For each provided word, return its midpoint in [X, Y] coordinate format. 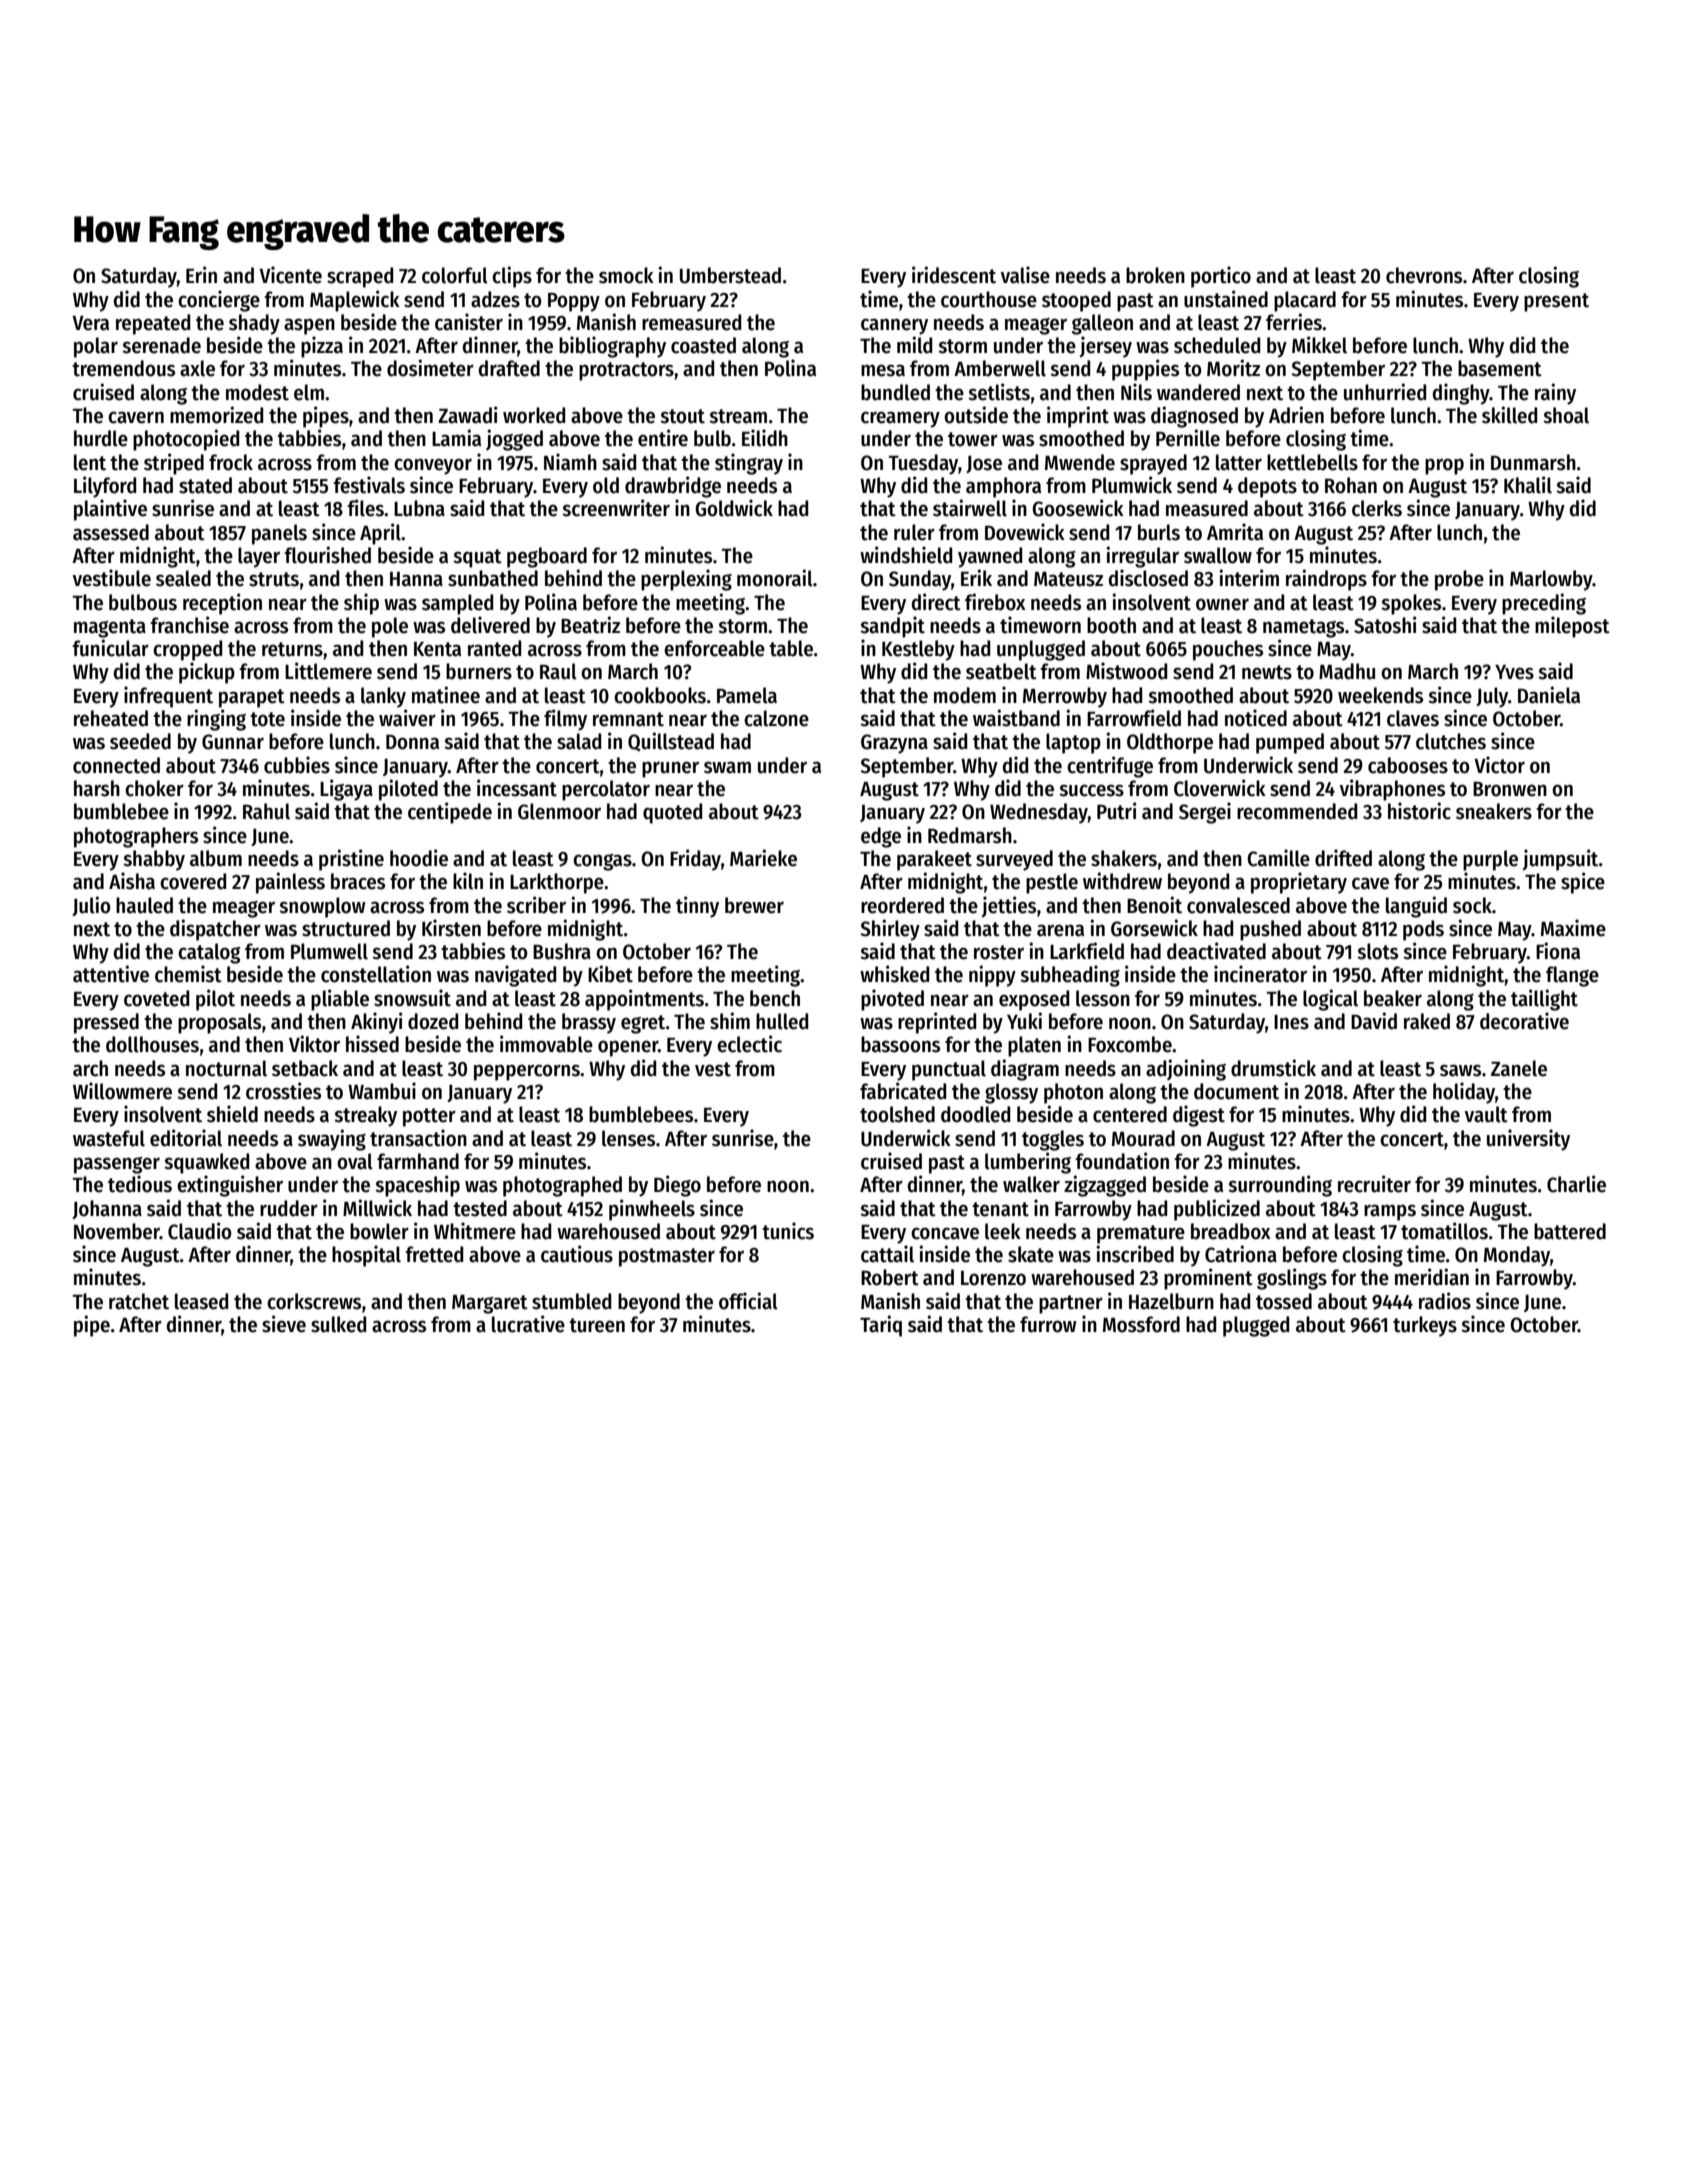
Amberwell [1000, 368]
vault [1486, 1114]
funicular [110, 648]
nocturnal [226, 1068]
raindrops [1326, 580]
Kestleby [918, 650]
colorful [455, 275]
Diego [677, 1186]
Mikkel [1319, 345]
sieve [284, 1324]
